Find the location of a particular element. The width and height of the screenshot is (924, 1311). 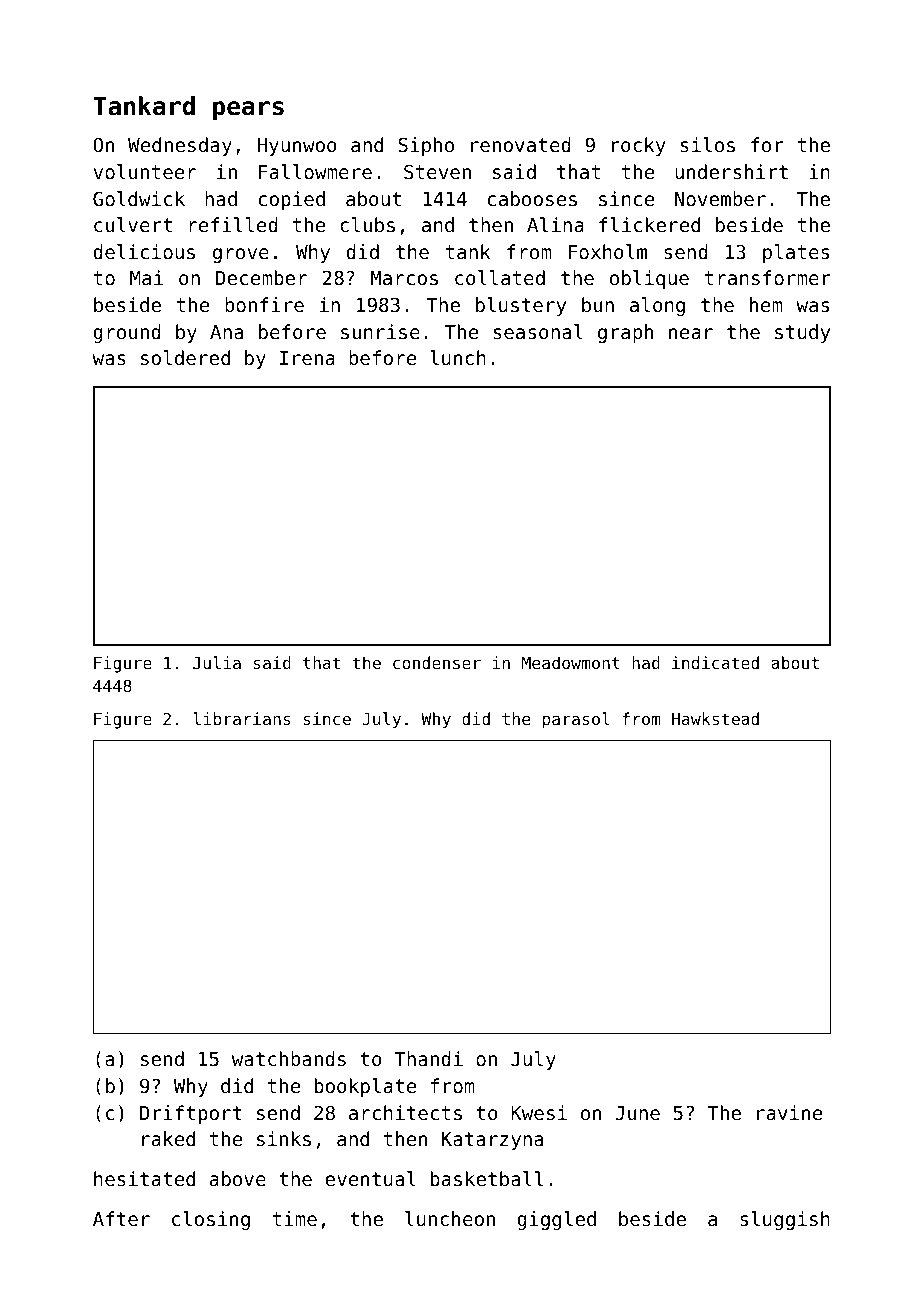

Julia is located at coordinates (217, 662).
